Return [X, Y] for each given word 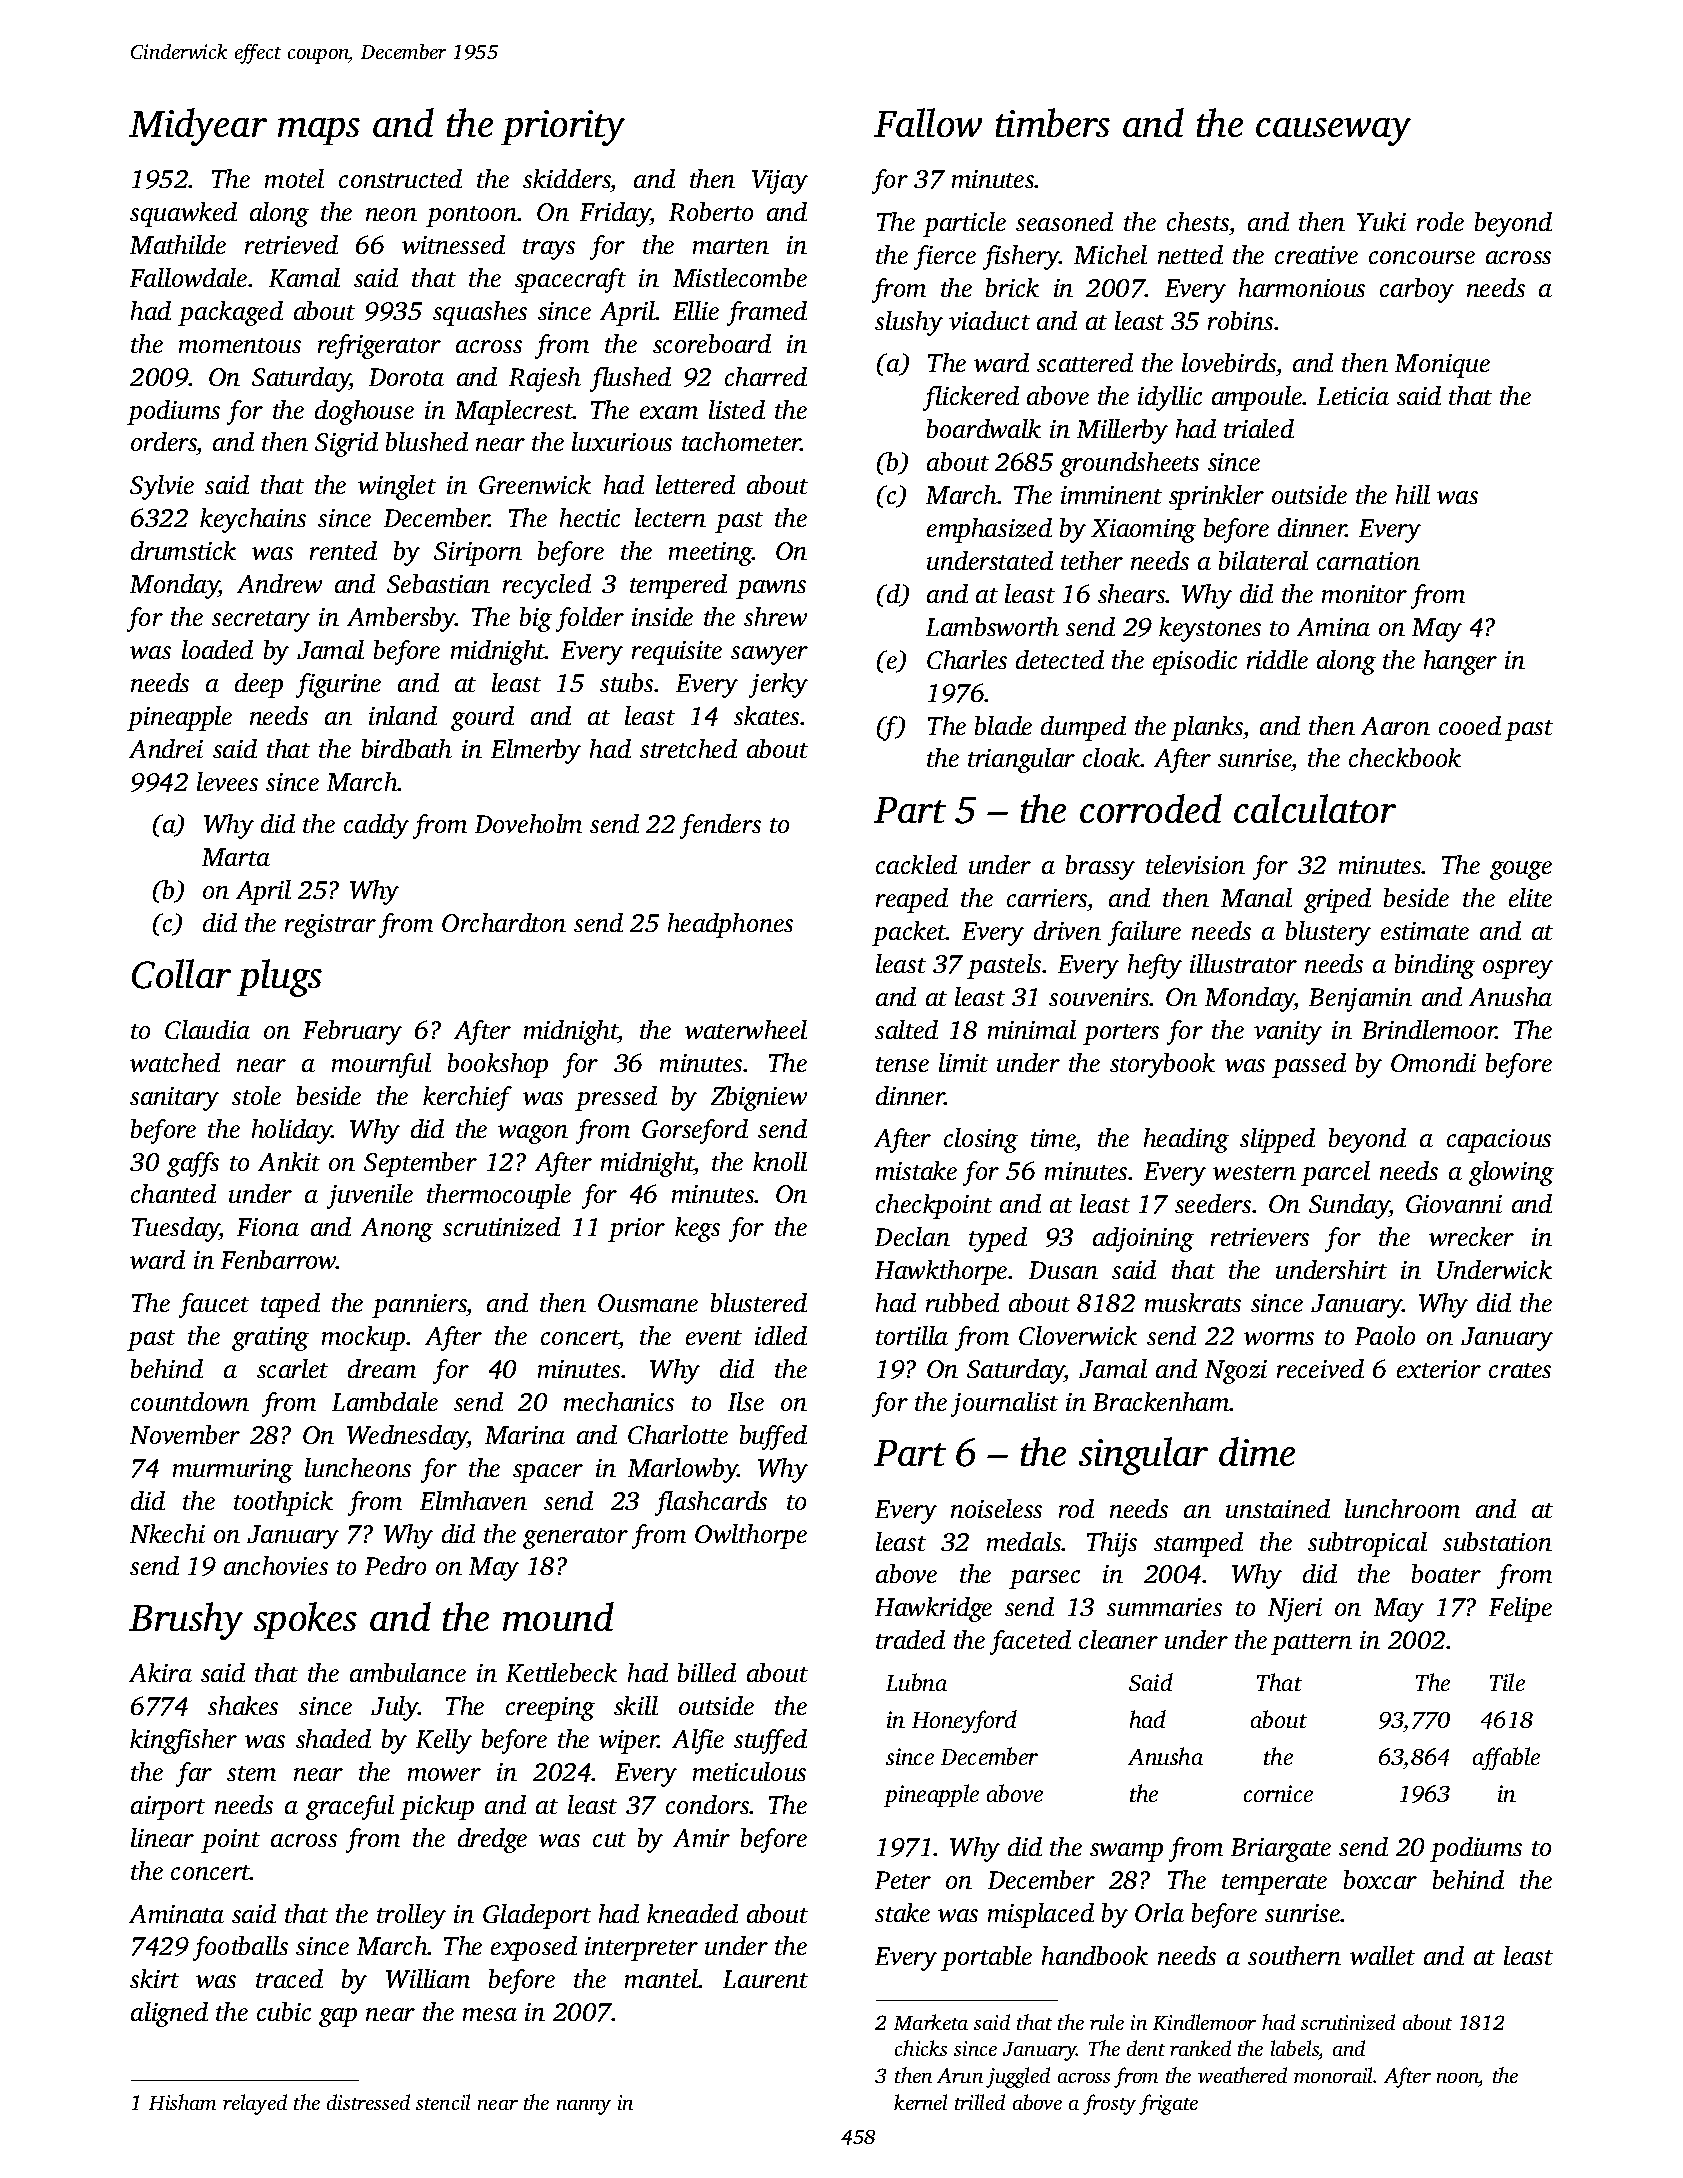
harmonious [1302, 287]
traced [289, 1978]
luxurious [622, 441]
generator [575, 1538]
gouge [1521, 870]
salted [906, 1029]
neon [391, 214]
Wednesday [407, 1437]
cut [609, 1839]
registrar [330, 926]
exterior [1439, 1369]
